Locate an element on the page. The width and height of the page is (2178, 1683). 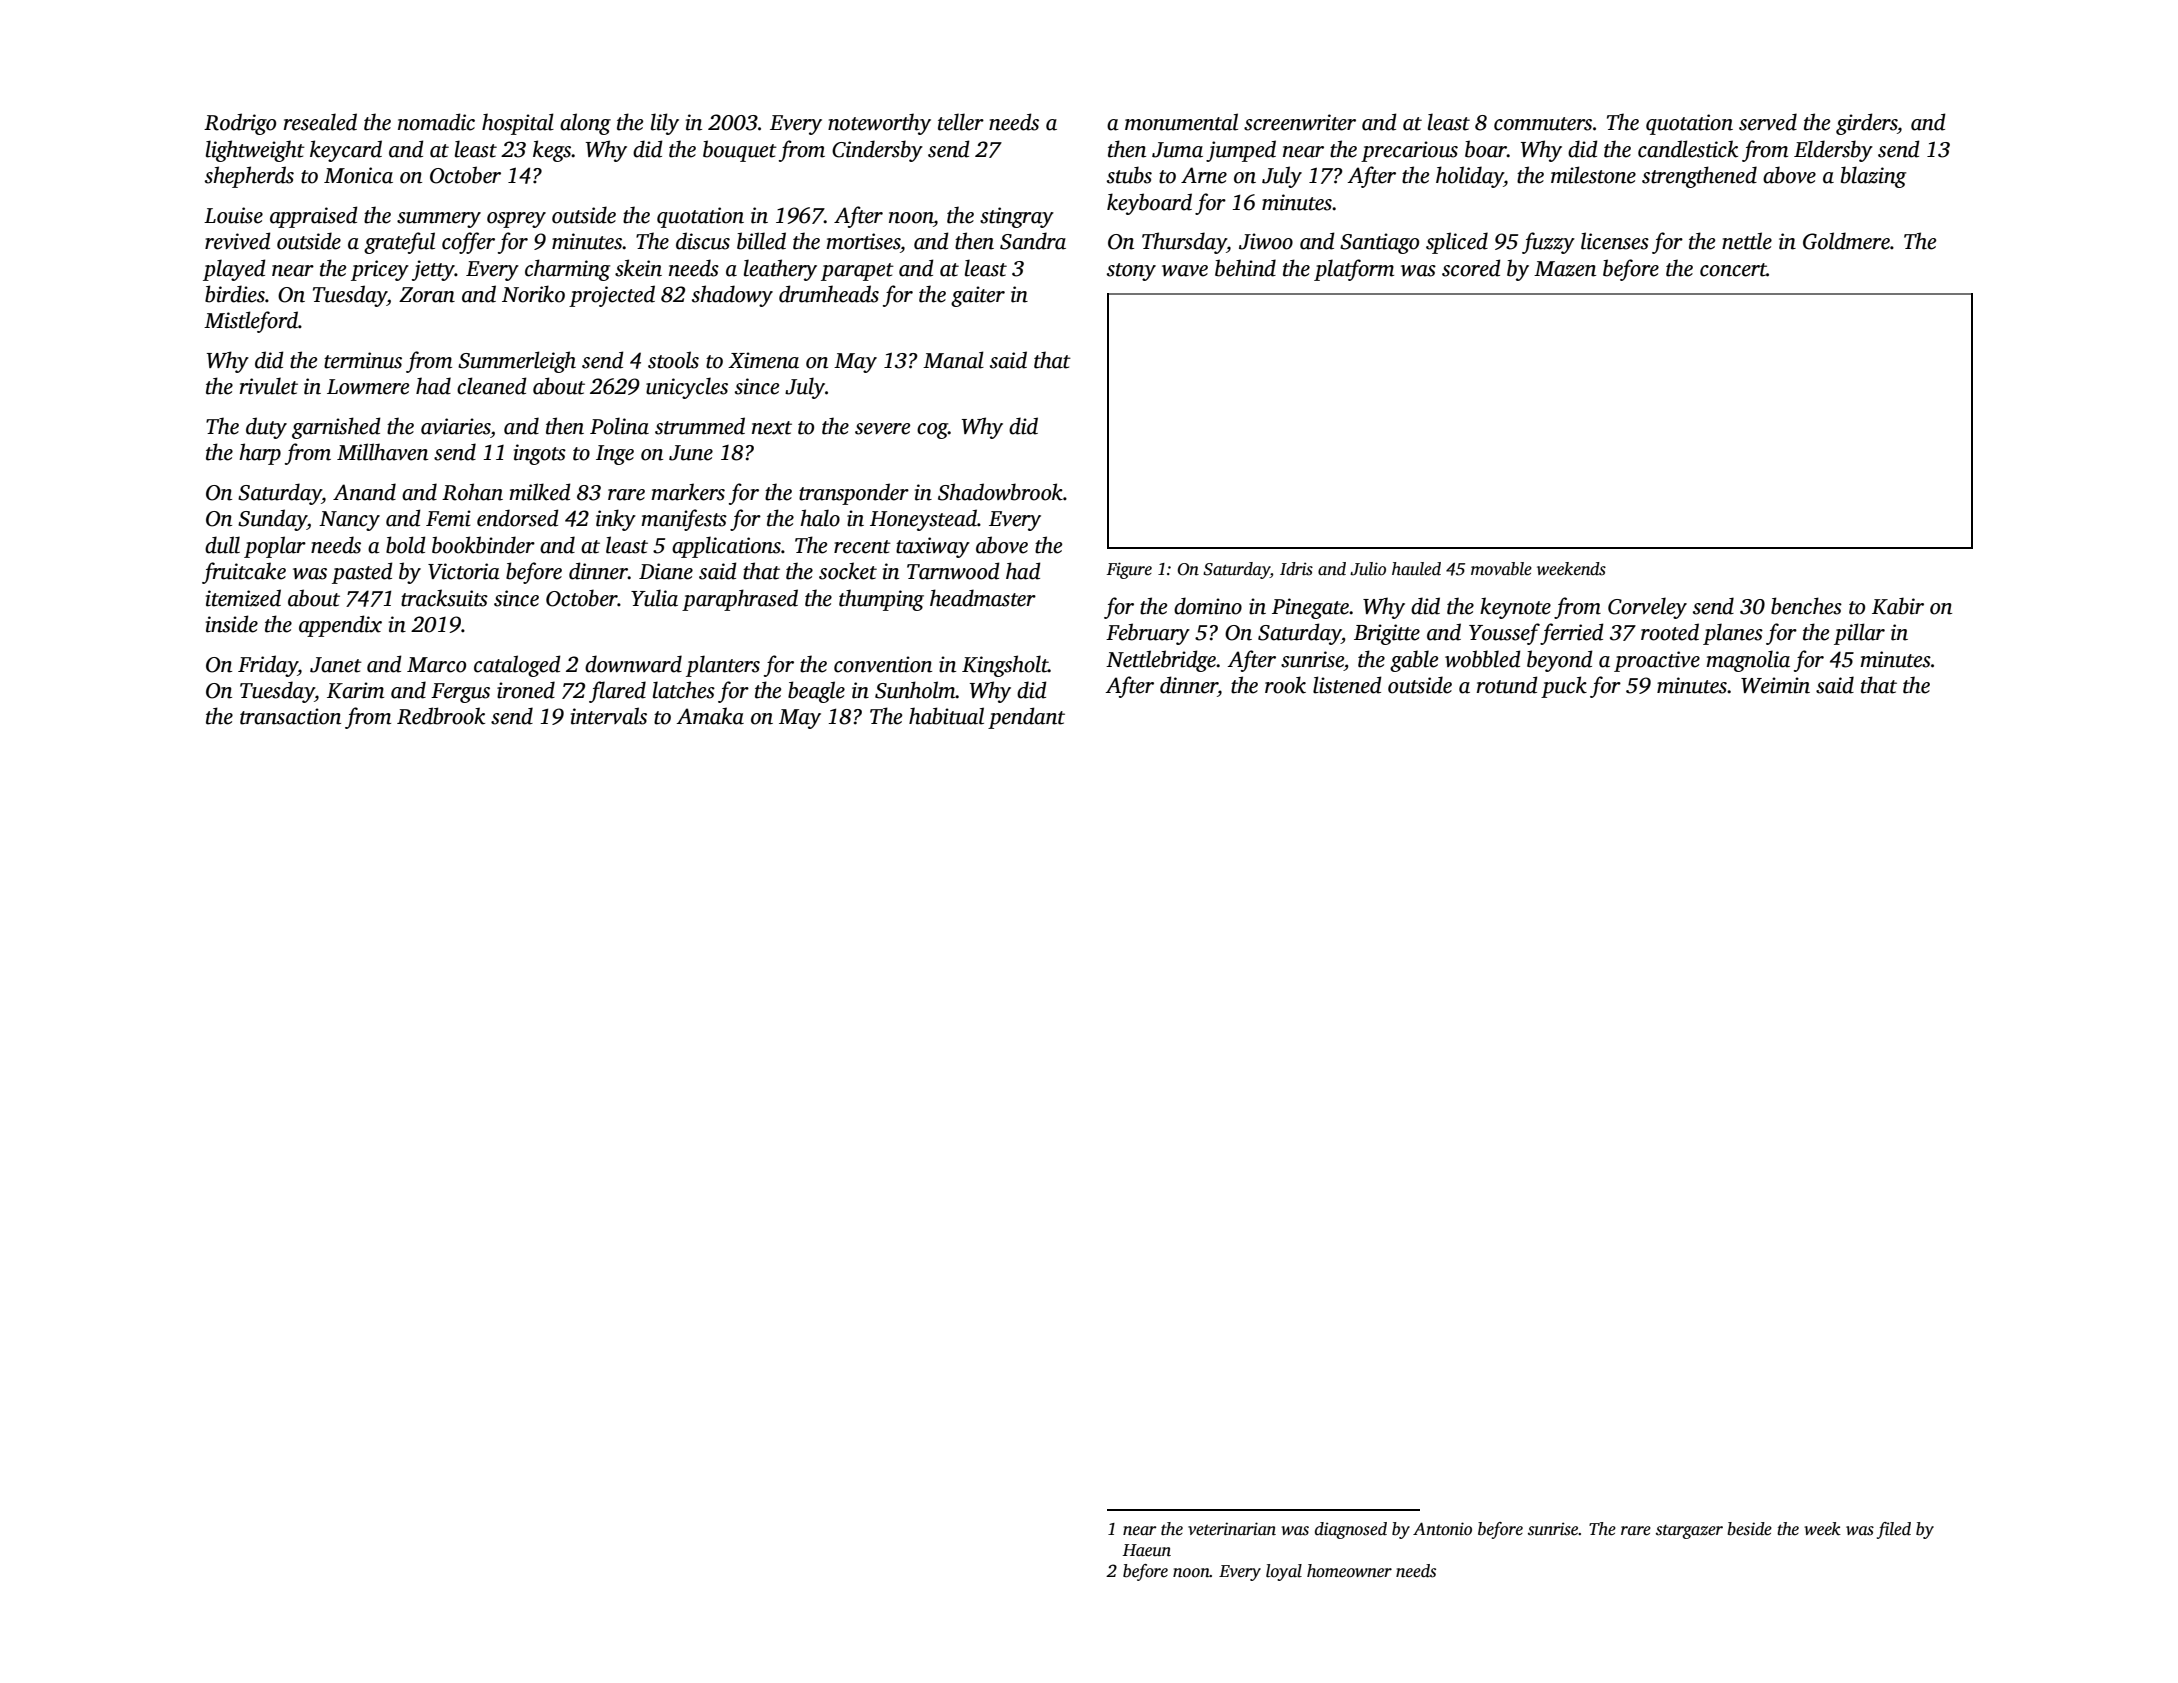
Weimin is located at coordinates (1775, 685).
